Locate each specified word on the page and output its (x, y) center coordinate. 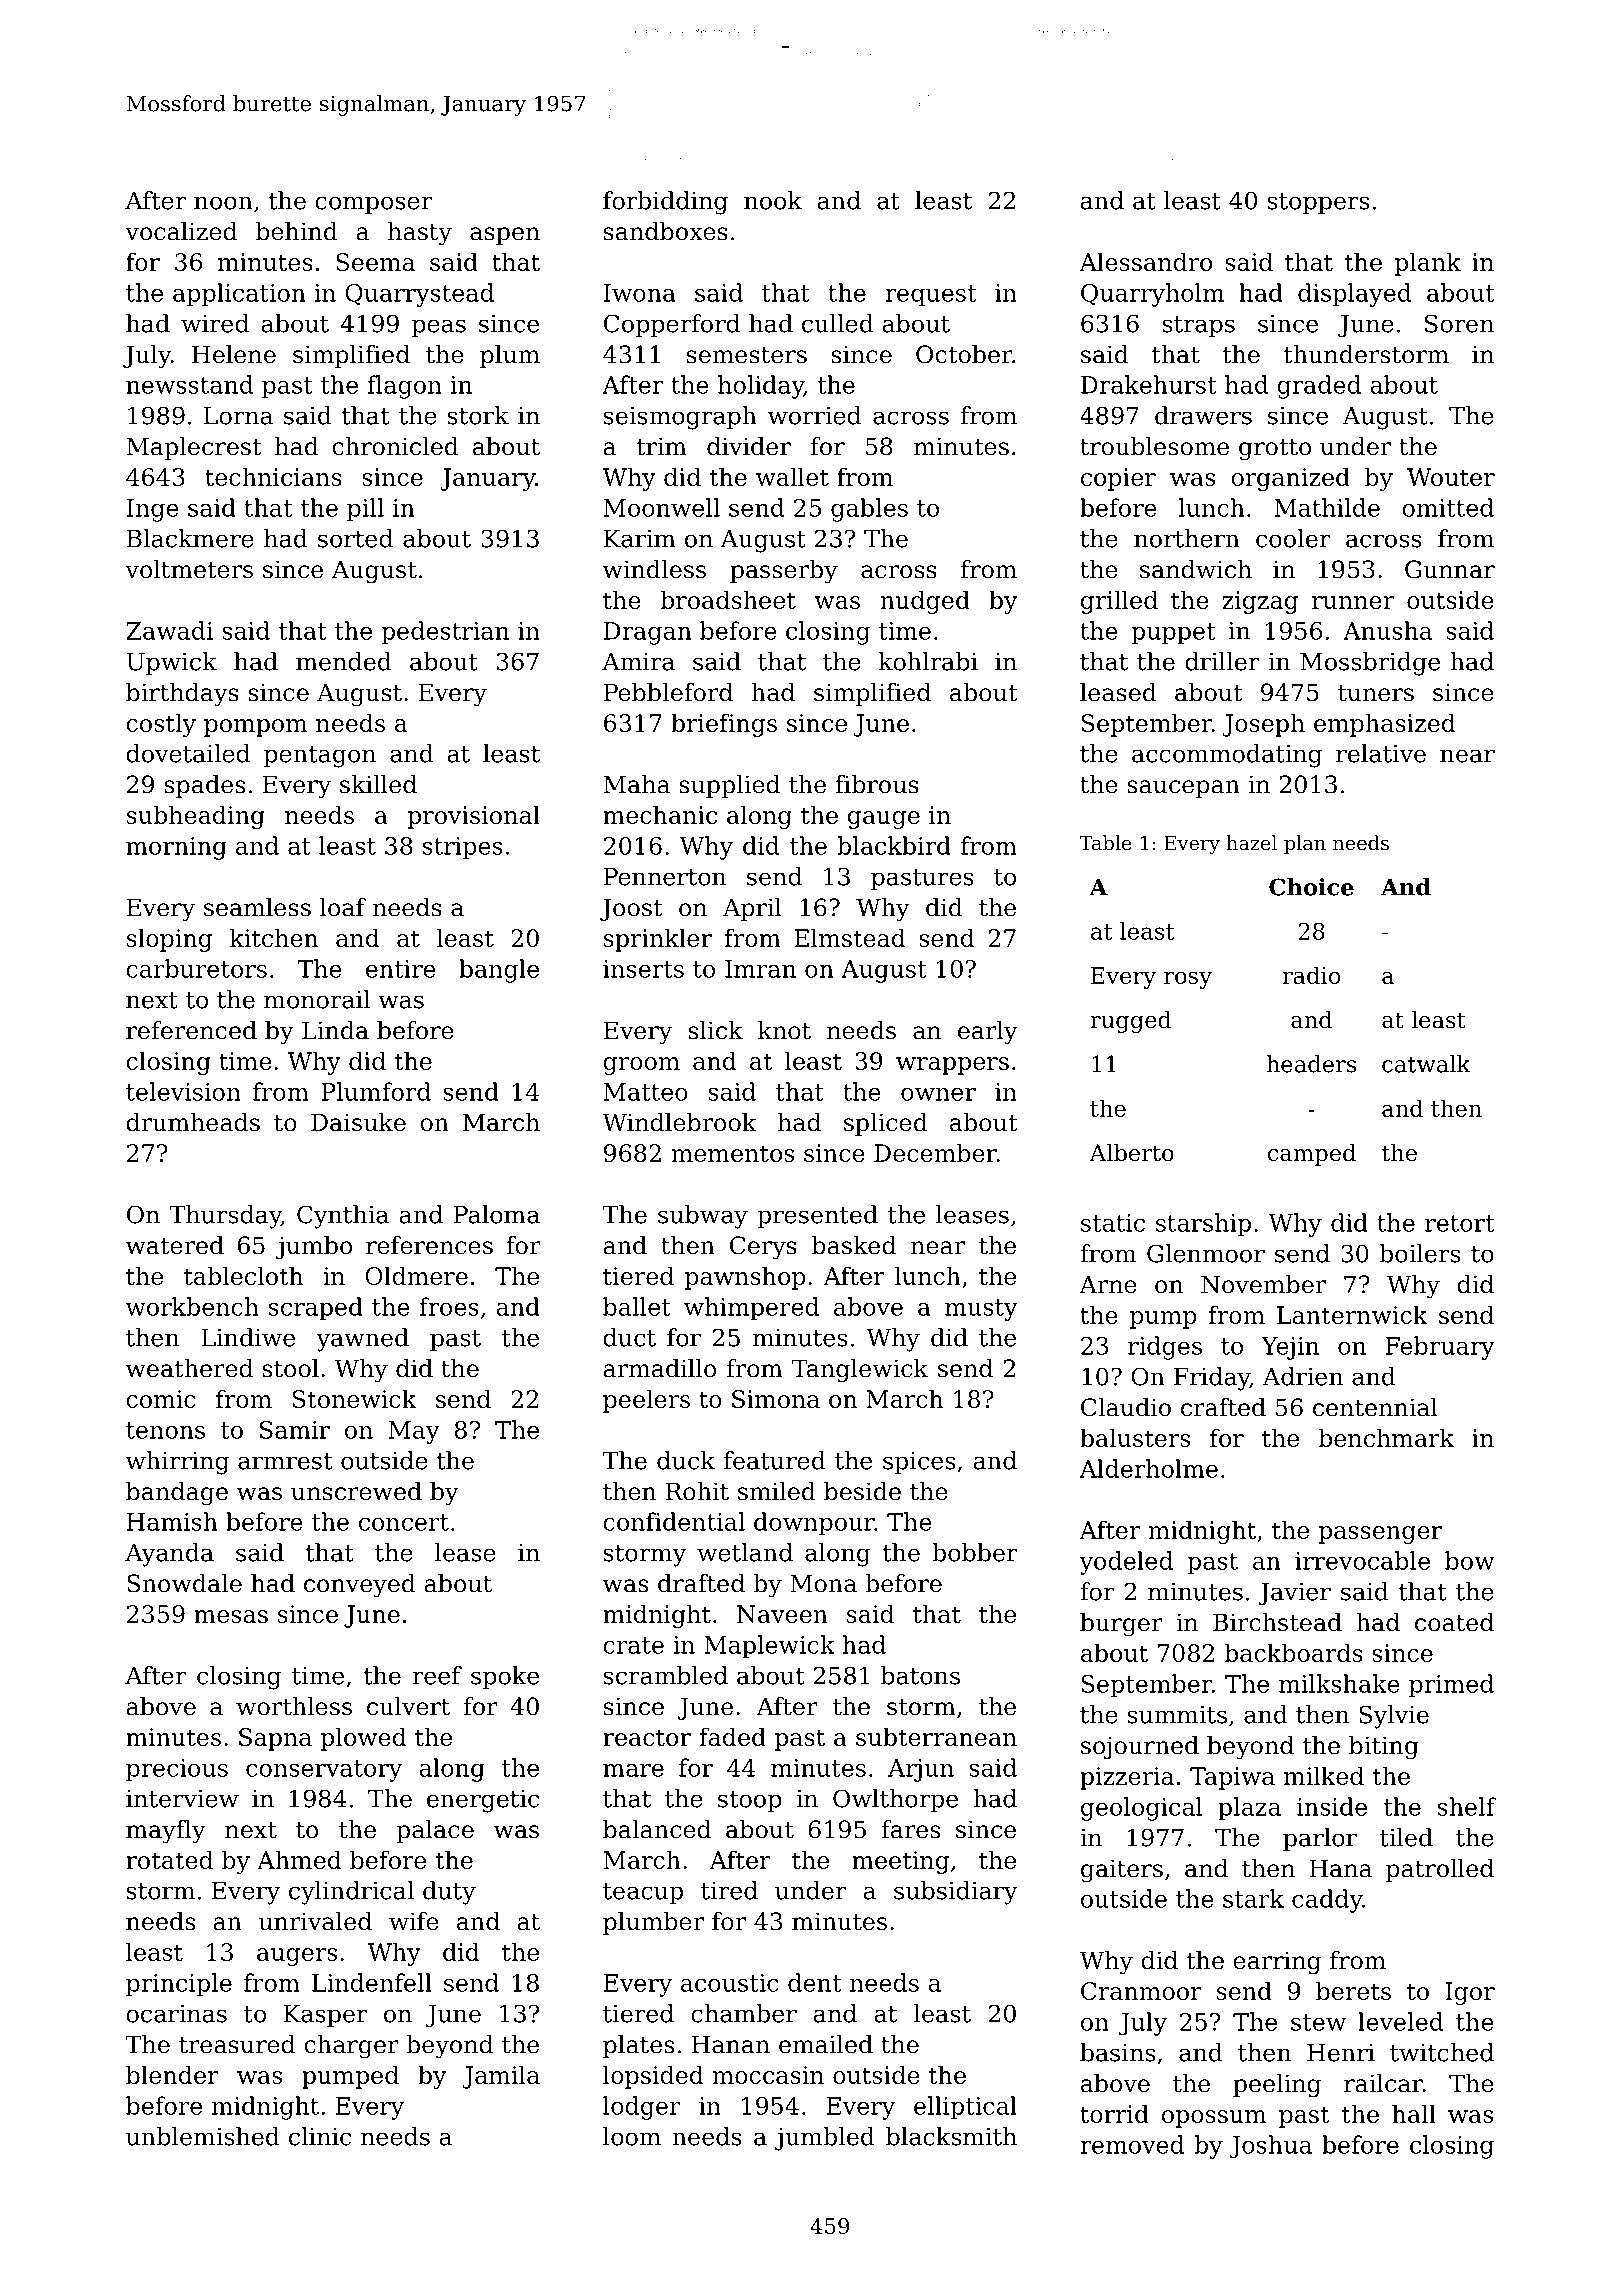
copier (1118, 479)
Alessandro (1145, 261)
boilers (1419, 1253)
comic (161, 1399)
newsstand (189, 384)
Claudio (1126, 1407)
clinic (320, 2136)
